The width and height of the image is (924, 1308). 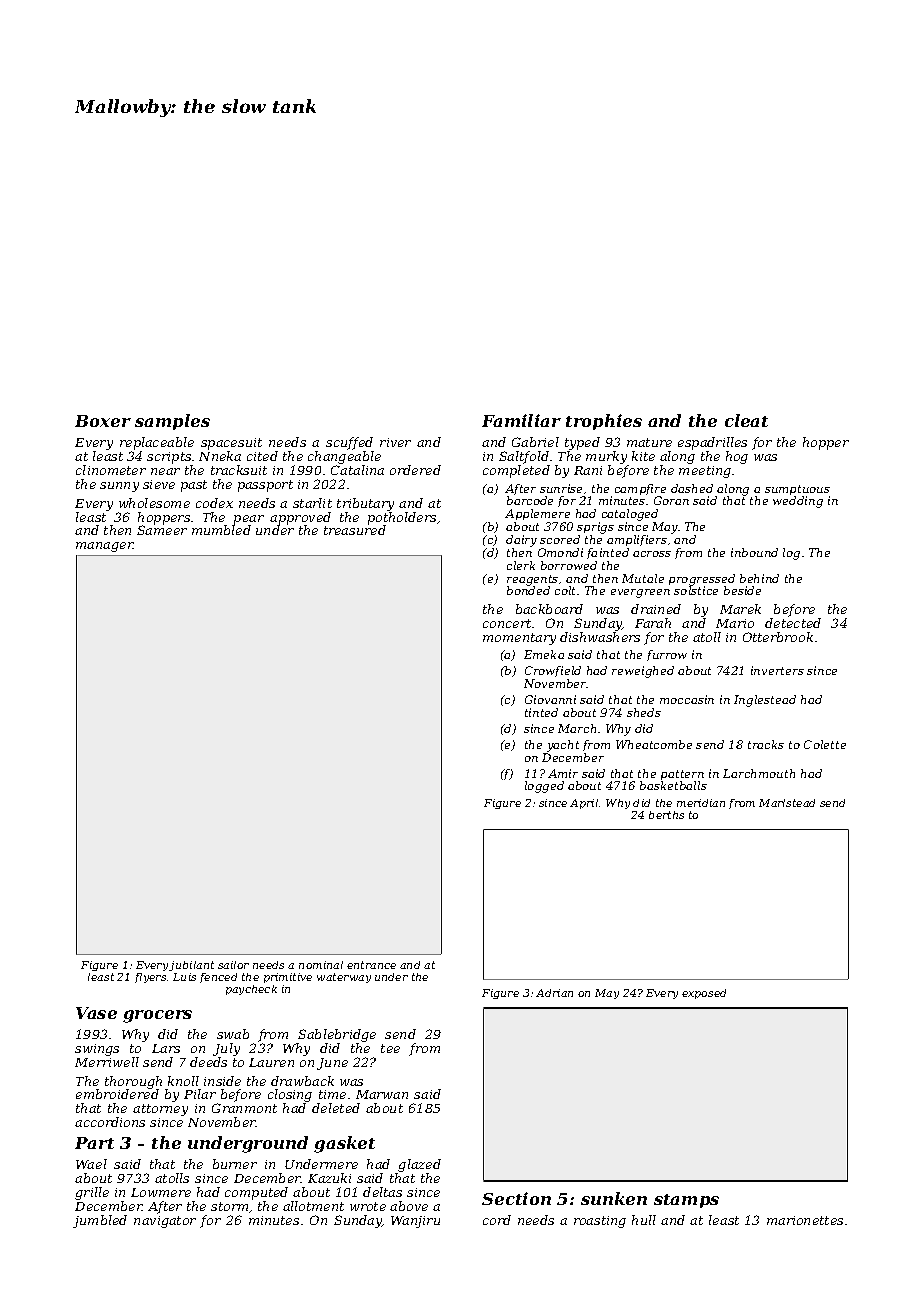 I want to click on mumbled, so click(x=221, y=530).
